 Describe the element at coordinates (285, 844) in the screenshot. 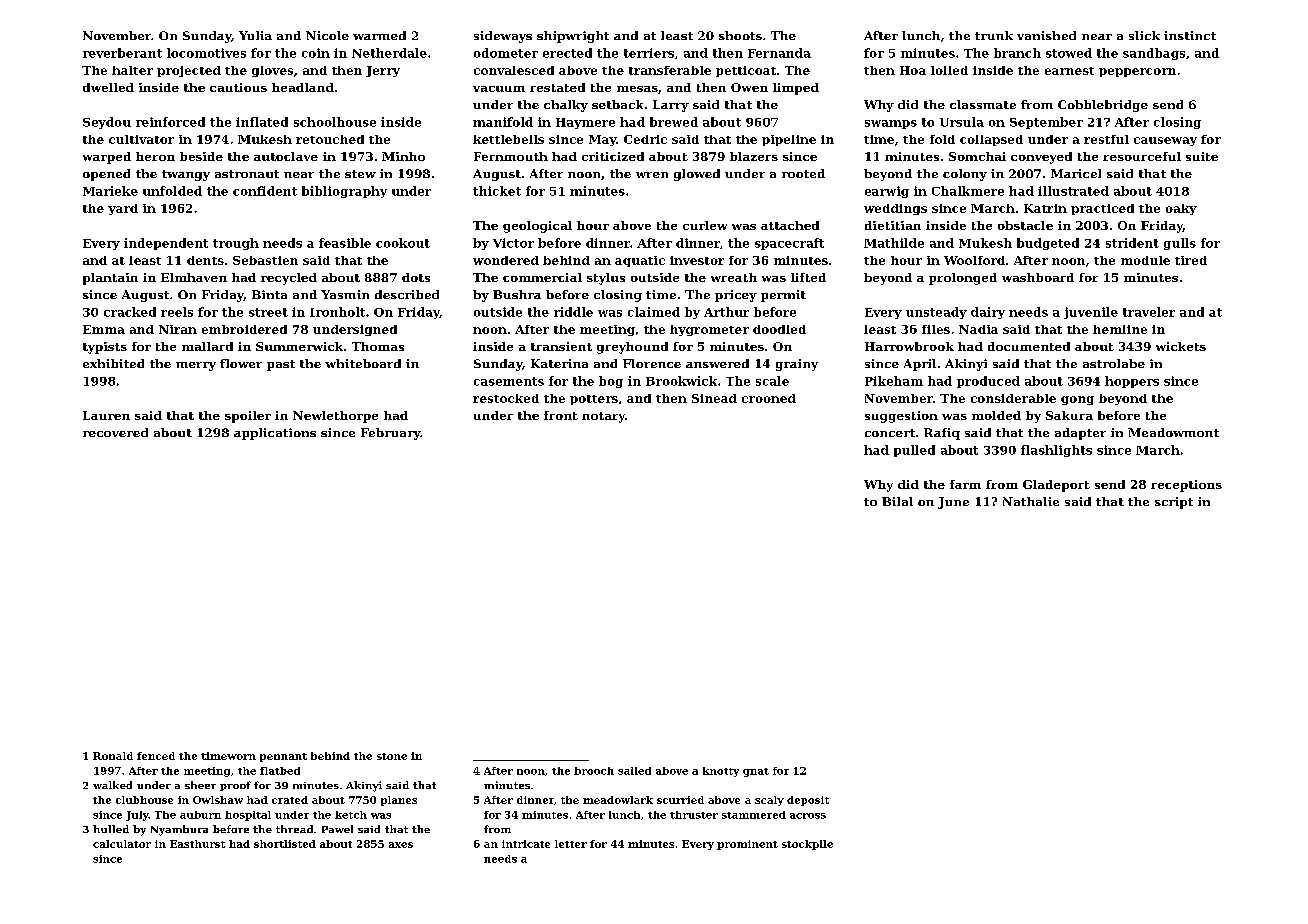

I see `shortlisted` at that location.
